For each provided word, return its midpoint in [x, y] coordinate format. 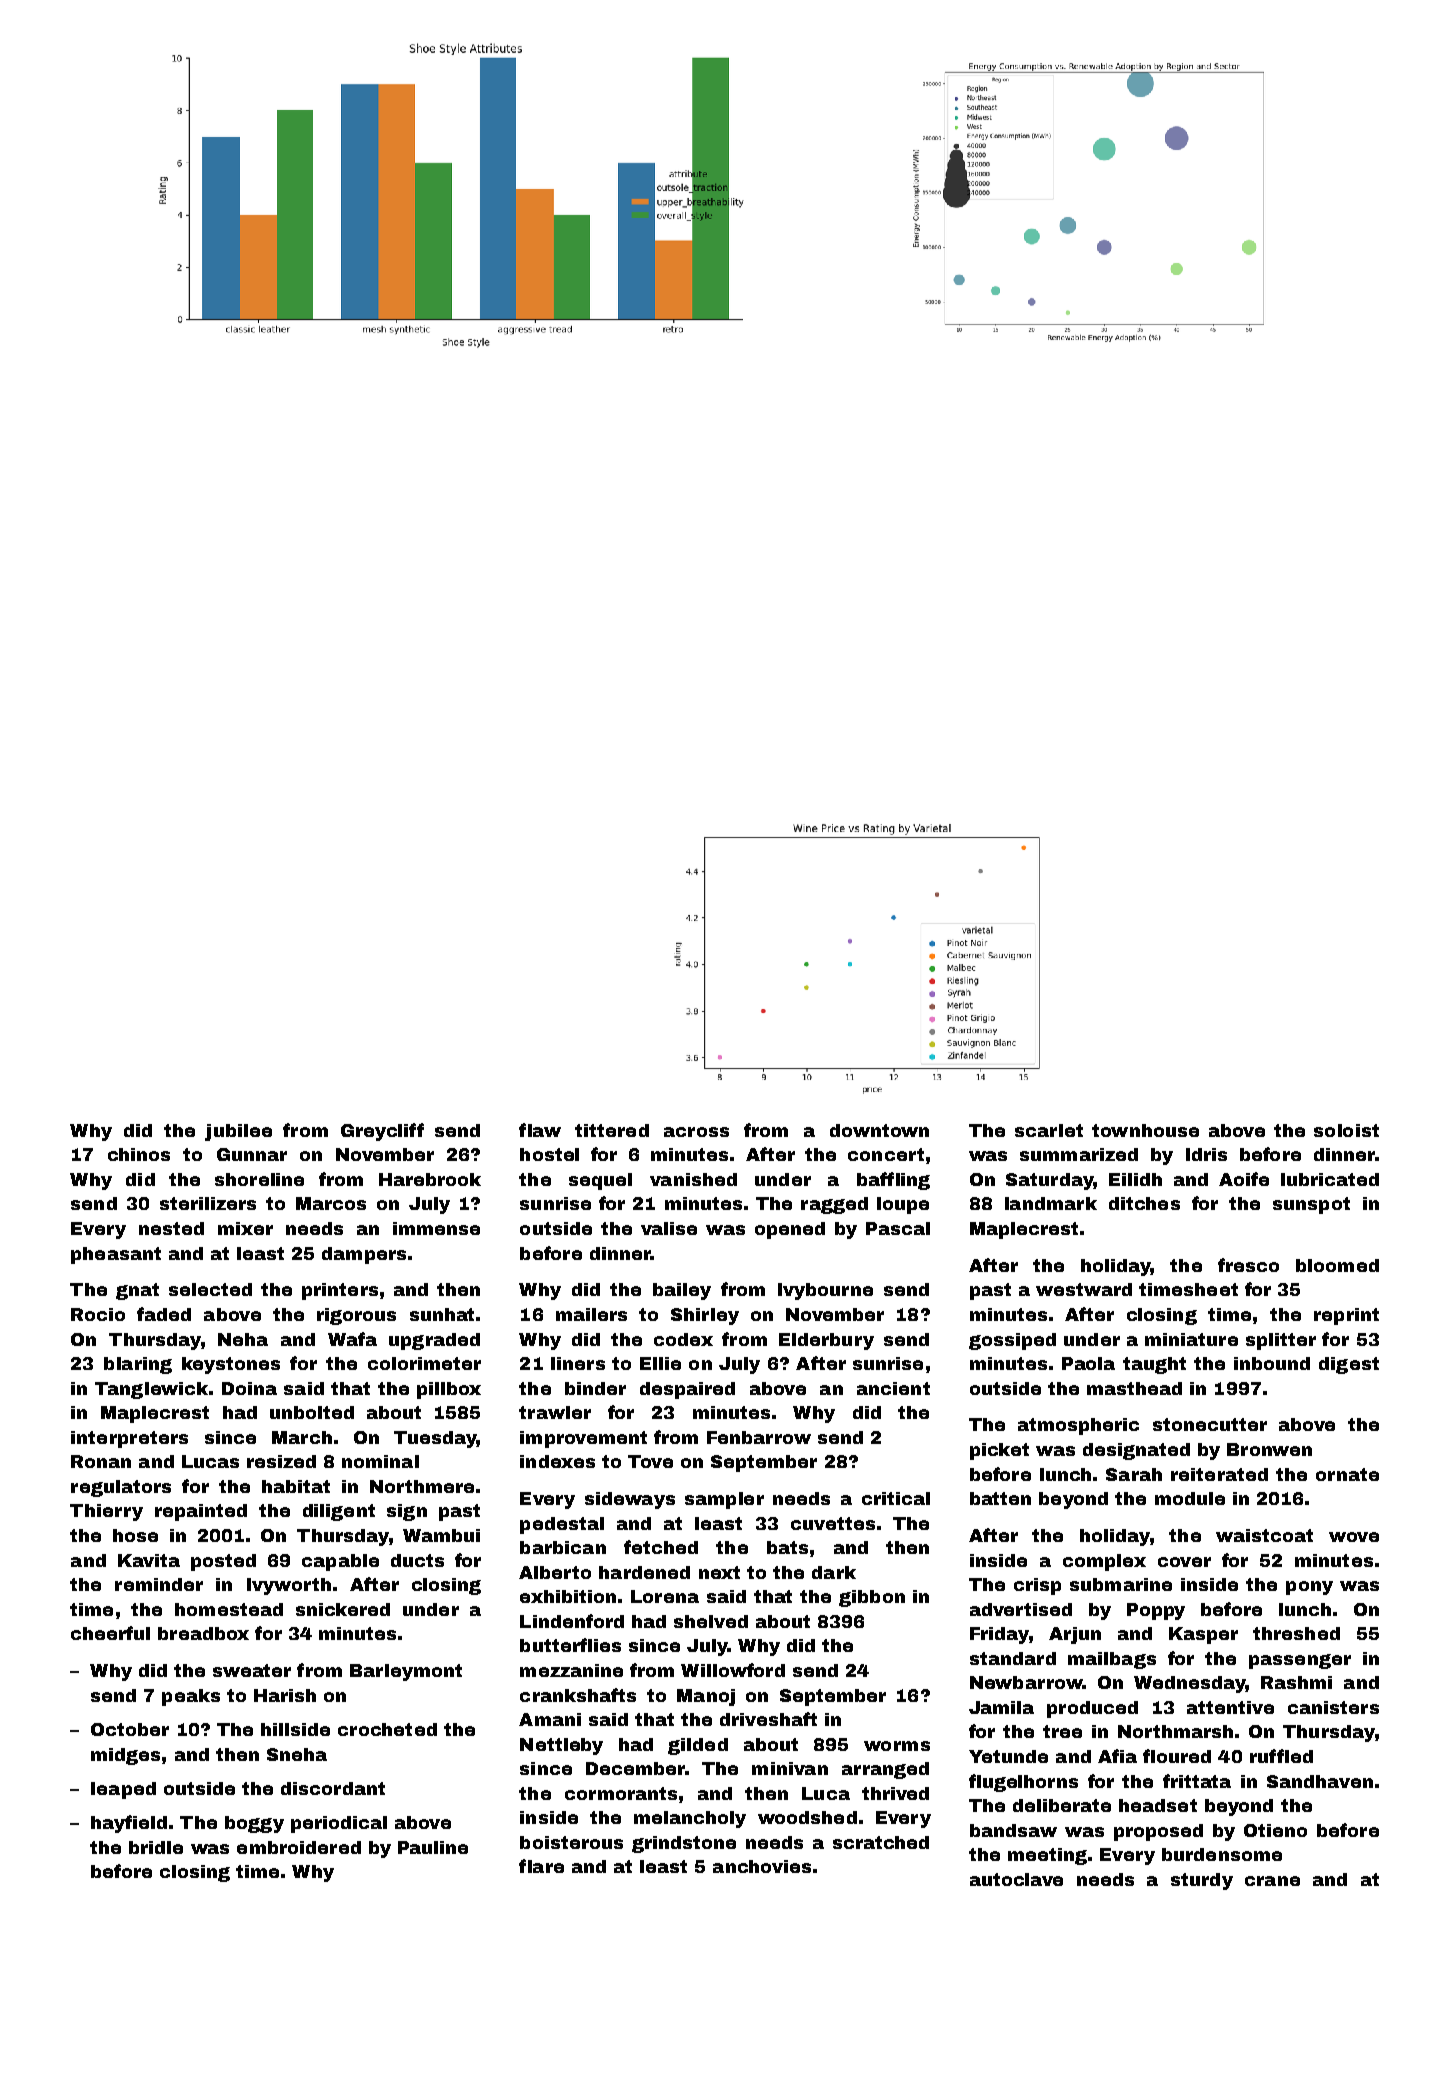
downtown [879, 1130]
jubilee [238, 1132]
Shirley [705, 1316]
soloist [1346, 1130]
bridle [156, 1847]
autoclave [1016, 1879]
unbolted [312, 1412]
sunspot [1311, 1205]
